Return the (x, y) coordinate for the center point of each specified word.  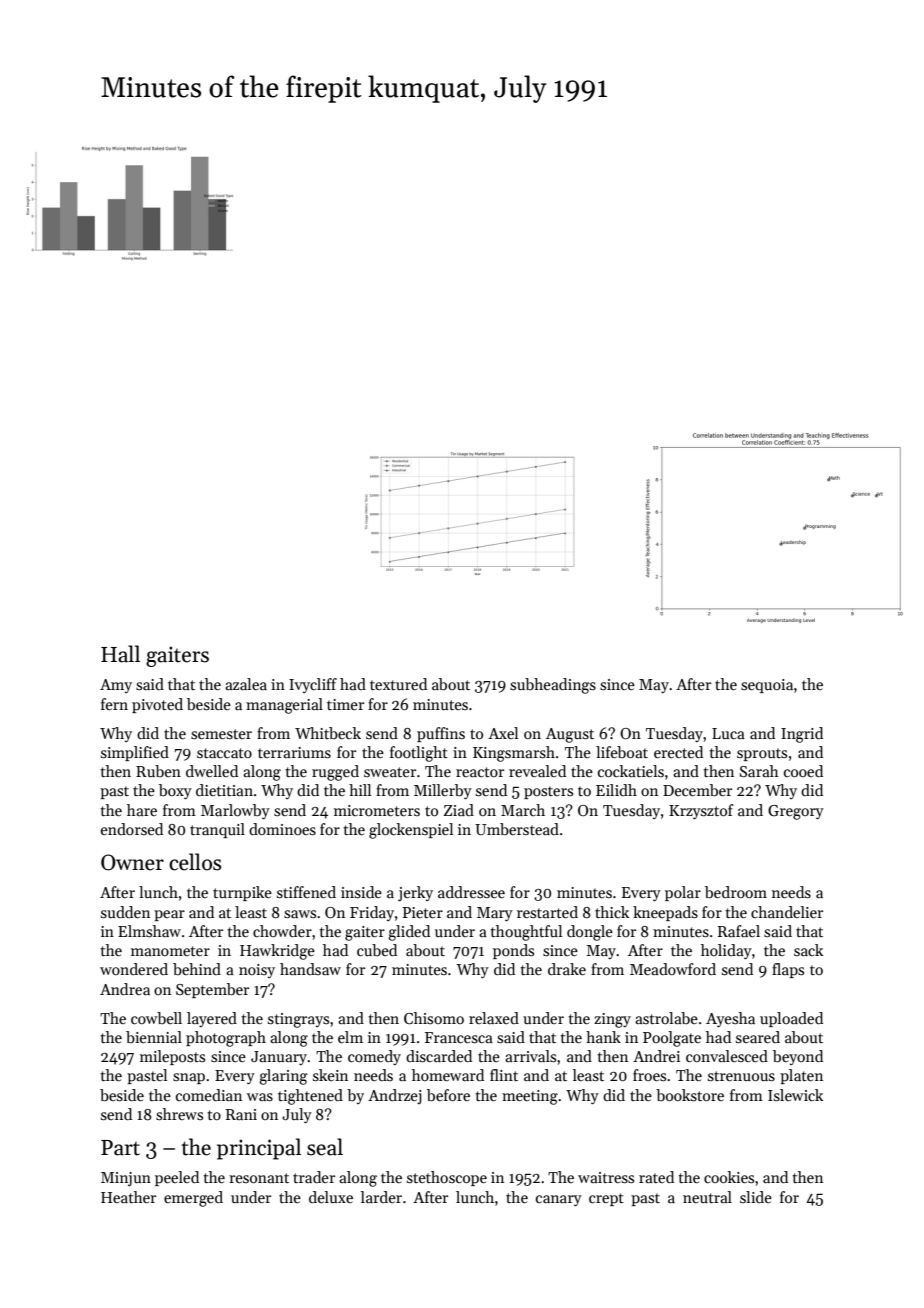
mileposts (172, 1057)
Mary (495, 914)
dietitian (224, 790)
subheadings (553, 686)
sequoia (767, 686)
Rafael (739, 931)
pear (169, 915)
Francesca (459, 1038)
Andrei (656, 1056)
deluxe (331, 1197)
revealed (537, 771)
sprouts (762, 754)
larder (381, 1197)
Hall (120, 654)
